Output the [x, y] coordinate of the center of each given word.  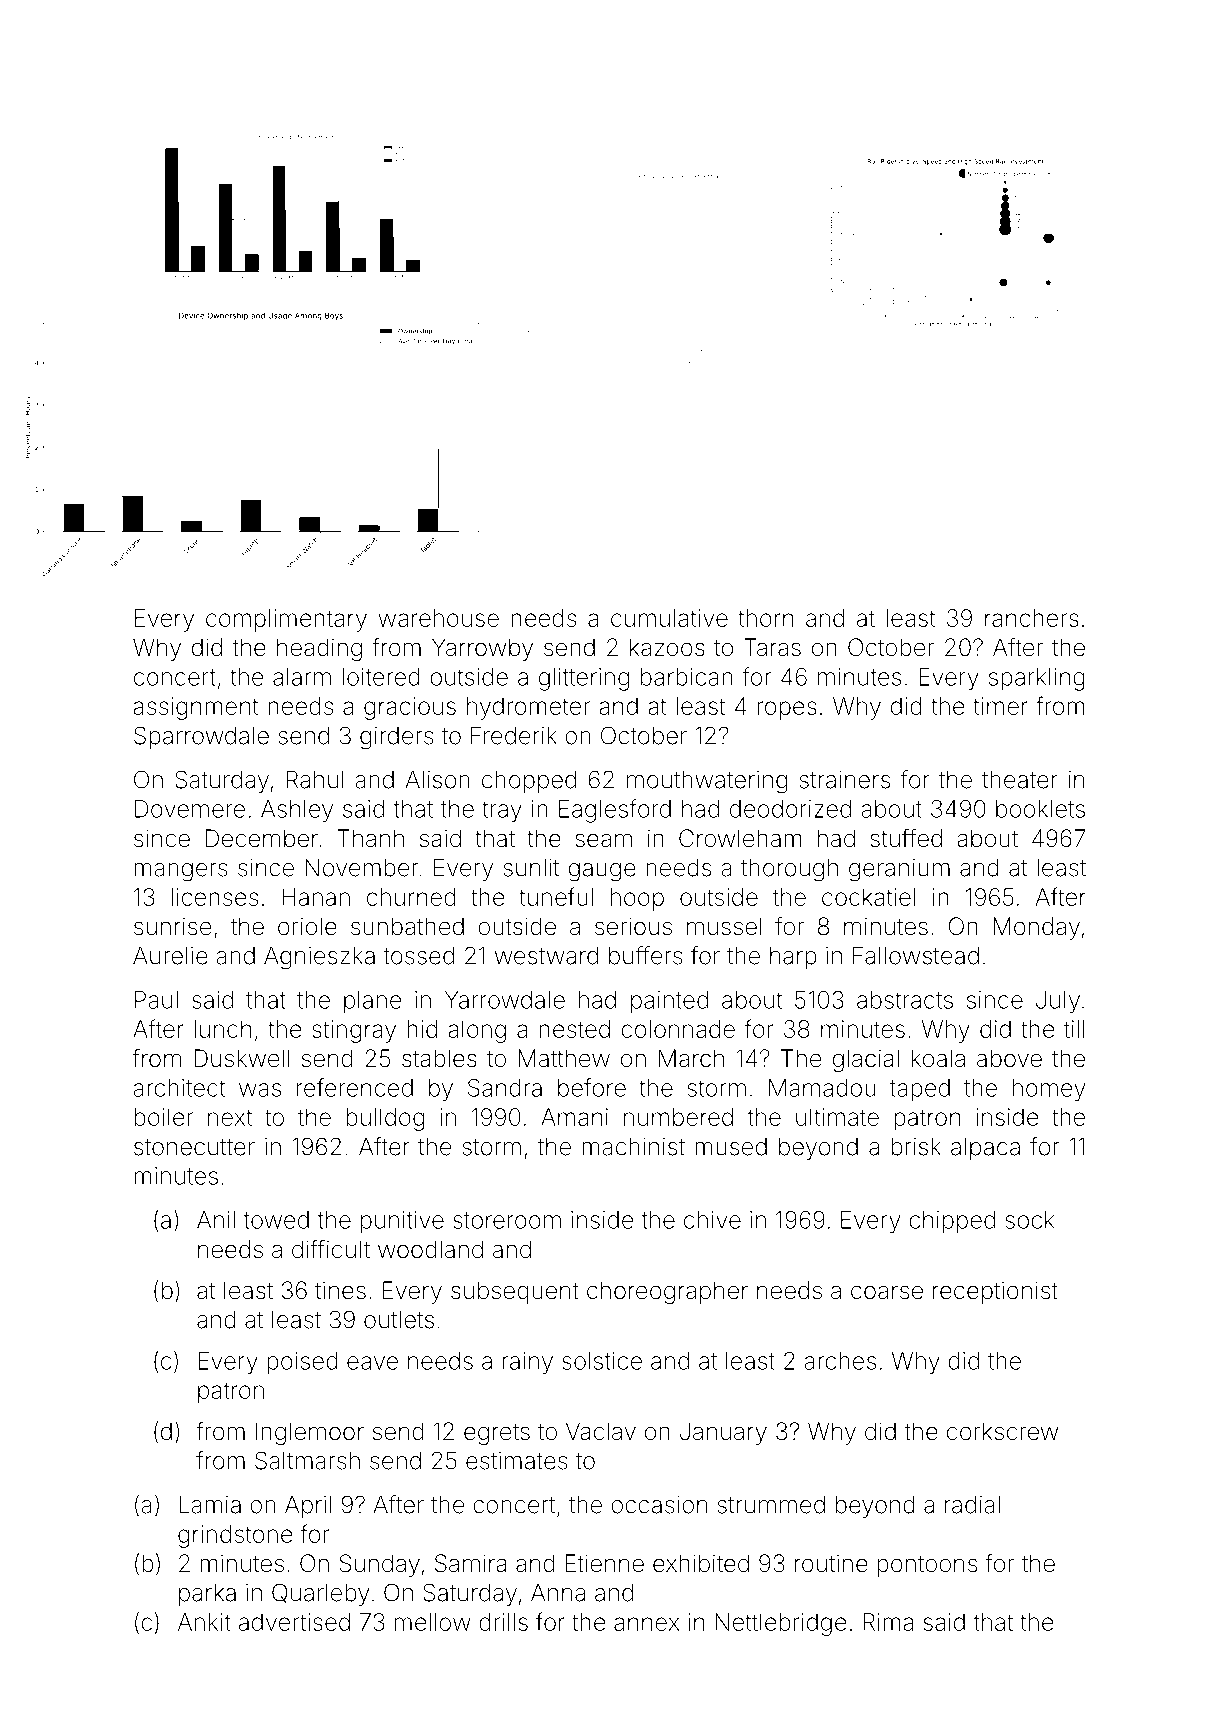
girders [397, 738]
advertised [294, 1622]
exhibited [701, 1563]
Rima [888, 1622]
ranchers [1032, 618]
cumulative [669, 618]
